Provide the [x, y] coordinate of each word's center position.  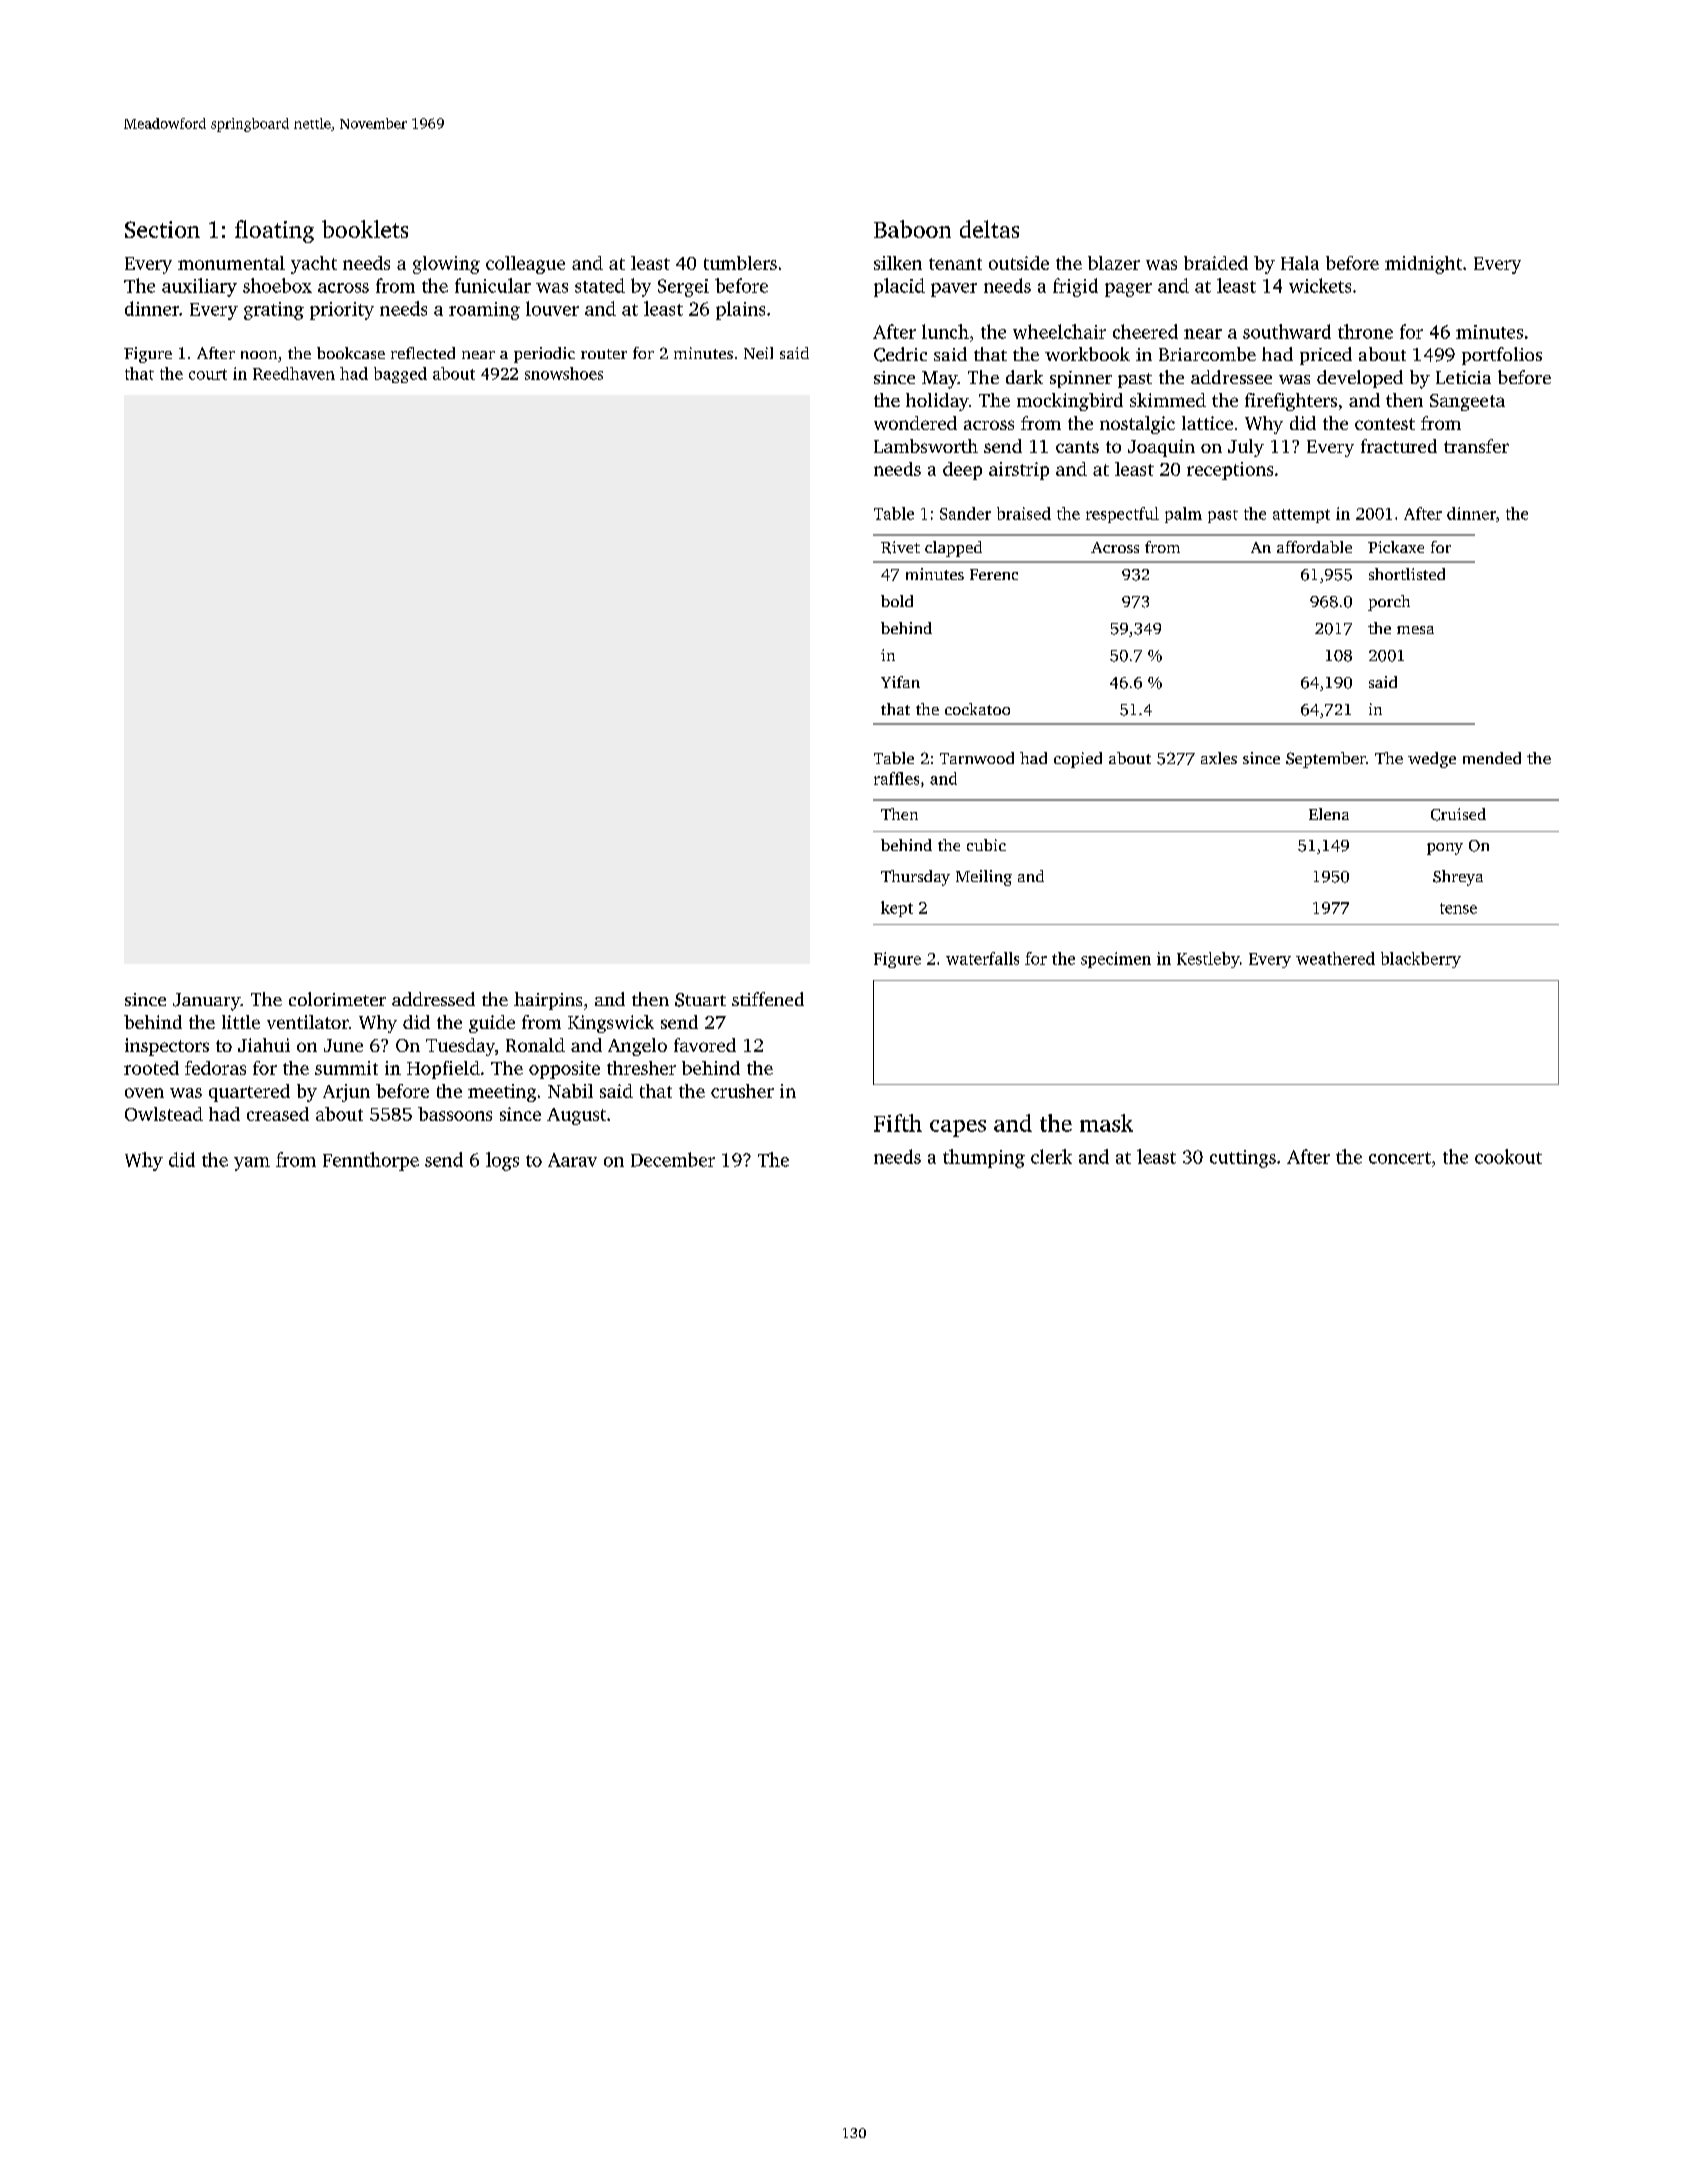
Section [162, 229]
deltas [989, 229]
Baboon [912, 229]
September [1326, 760]
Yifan [900, 682]
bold [897, 601]
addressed [433, 999]
